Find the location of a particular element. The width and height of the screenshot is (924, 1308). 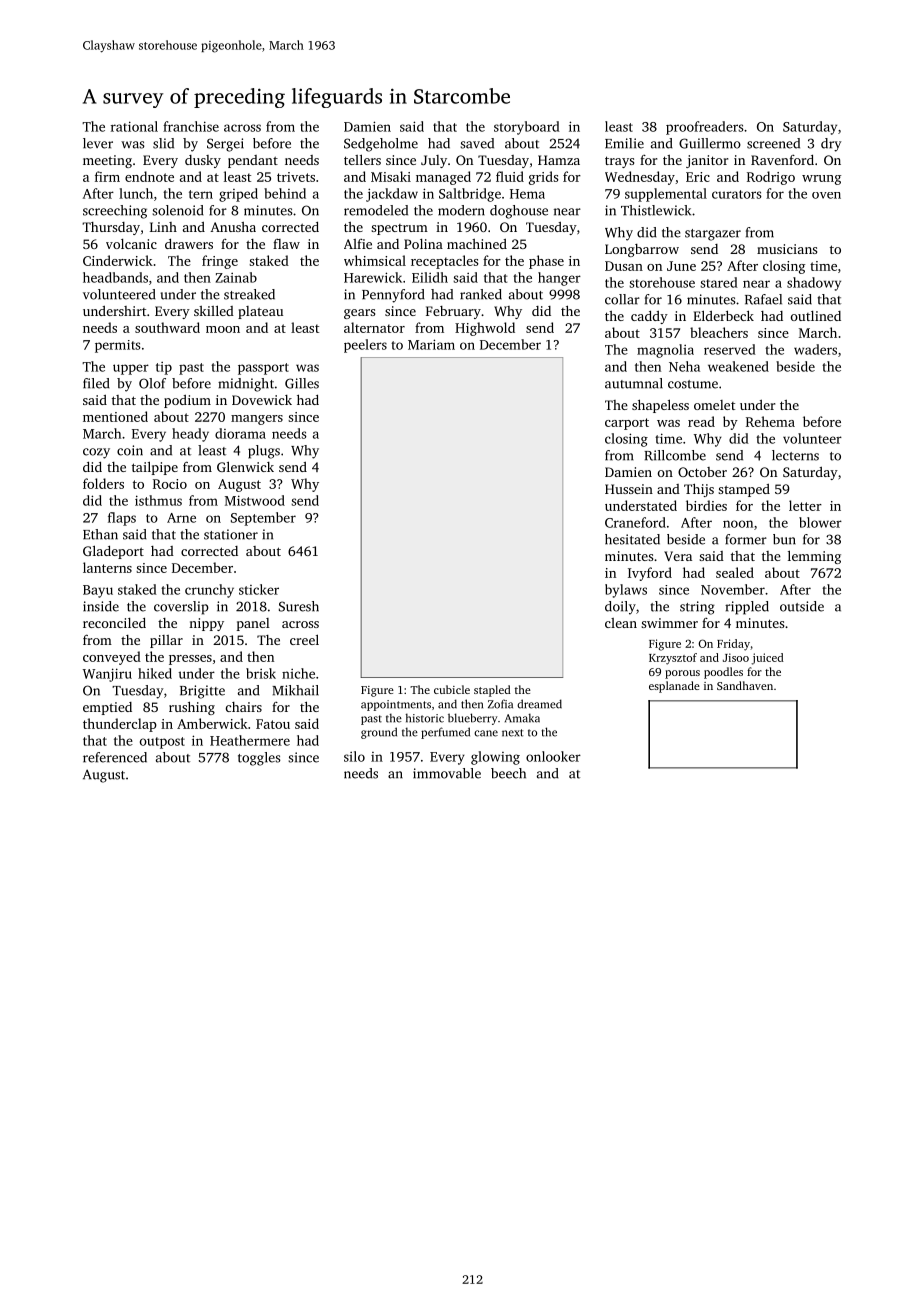

outside is located at coordinates (802, 606).
